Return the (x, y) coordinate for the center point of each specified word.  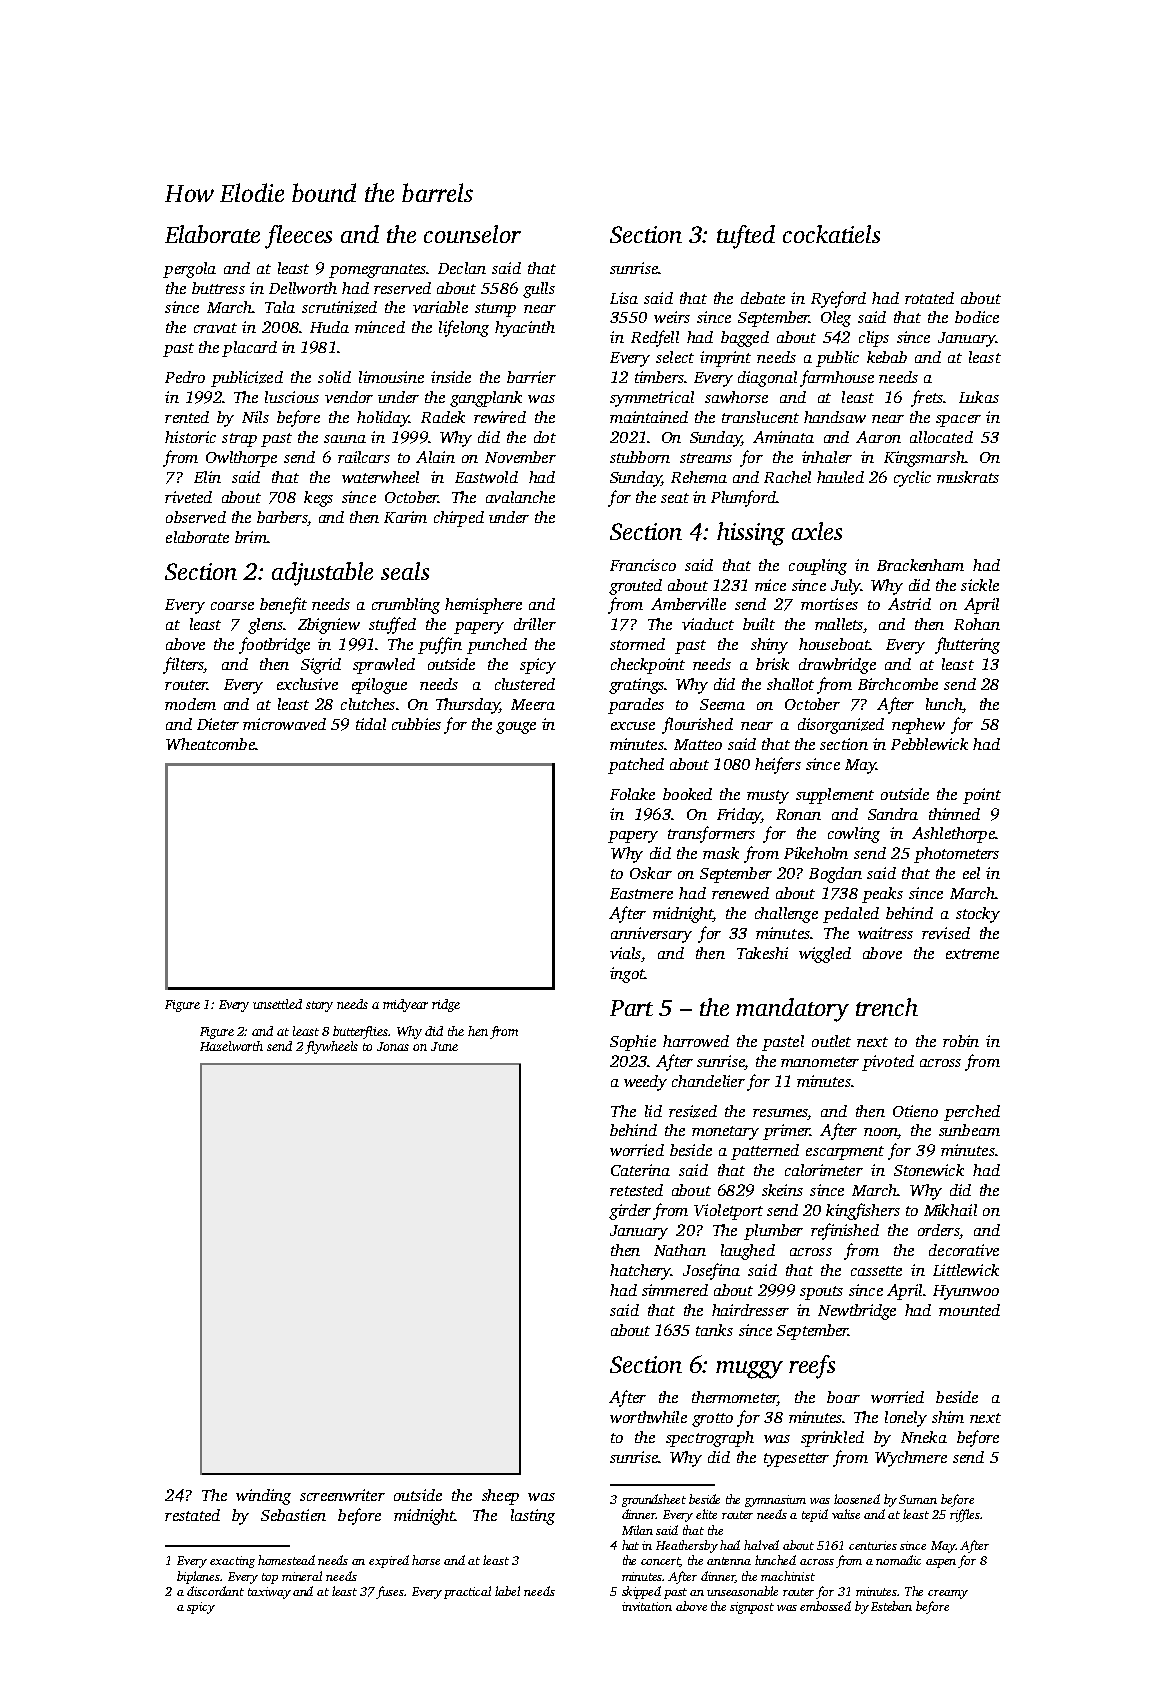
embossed (825, 1606)
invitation (647, 1606)
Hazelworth (231, 1046)
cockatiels (831, 234)
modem (190, 704)
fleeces (298, 237)
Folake (632, 794)
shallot (790, 684)
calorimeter (824, 1170)
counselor (472, 234)
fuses (390, 1592)
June (444, 1046)
